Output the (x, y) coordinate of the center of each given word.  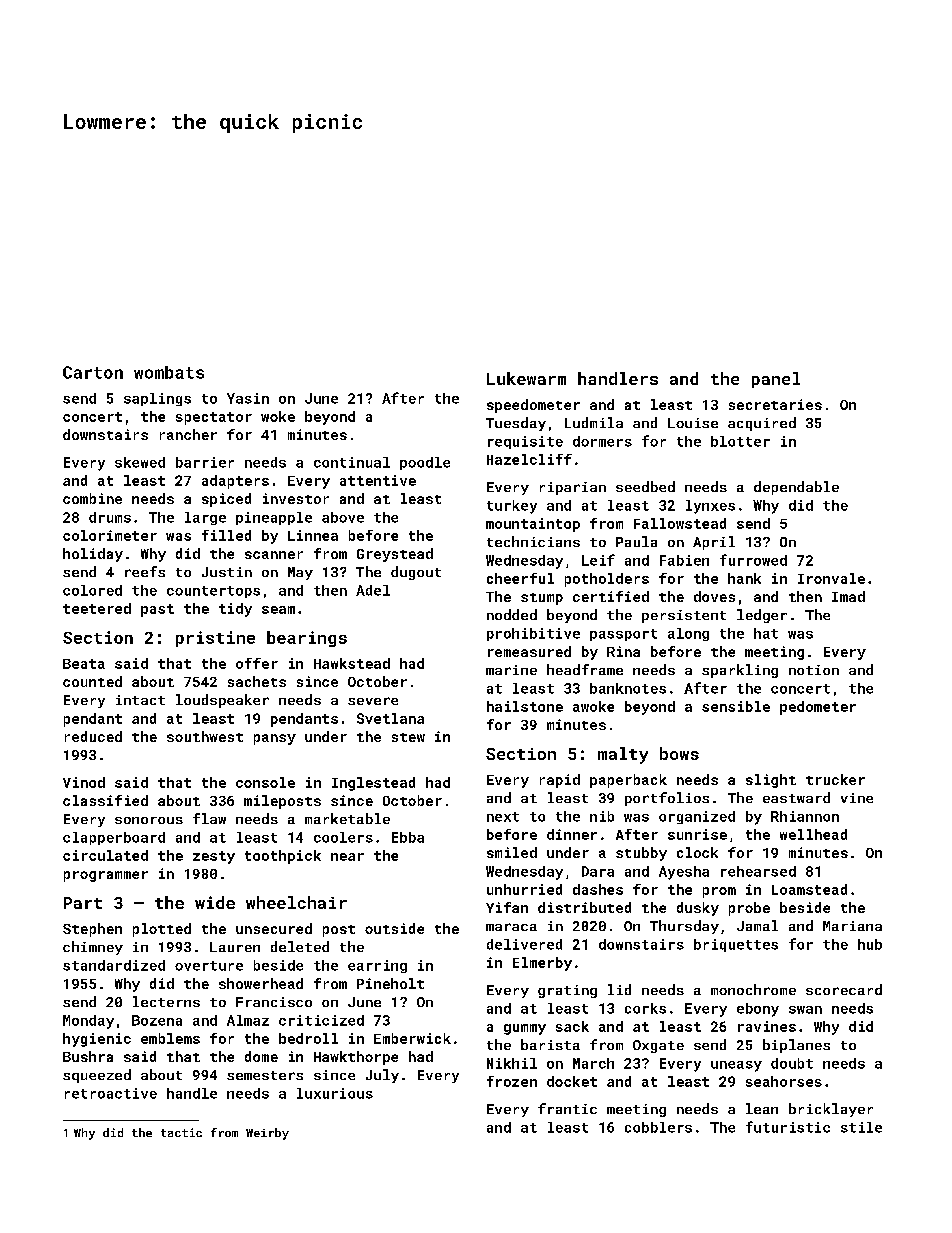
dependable (796, 488)
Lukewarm (526, 378)
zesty (214, 857)
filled (226, 535)
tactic (181, 1132)
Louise (693, 423)
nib (602, 816)
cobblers (658, 1127)
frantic (567, 1108)
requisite (525, 442)
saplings (157, 399)
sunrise (697, 834)
